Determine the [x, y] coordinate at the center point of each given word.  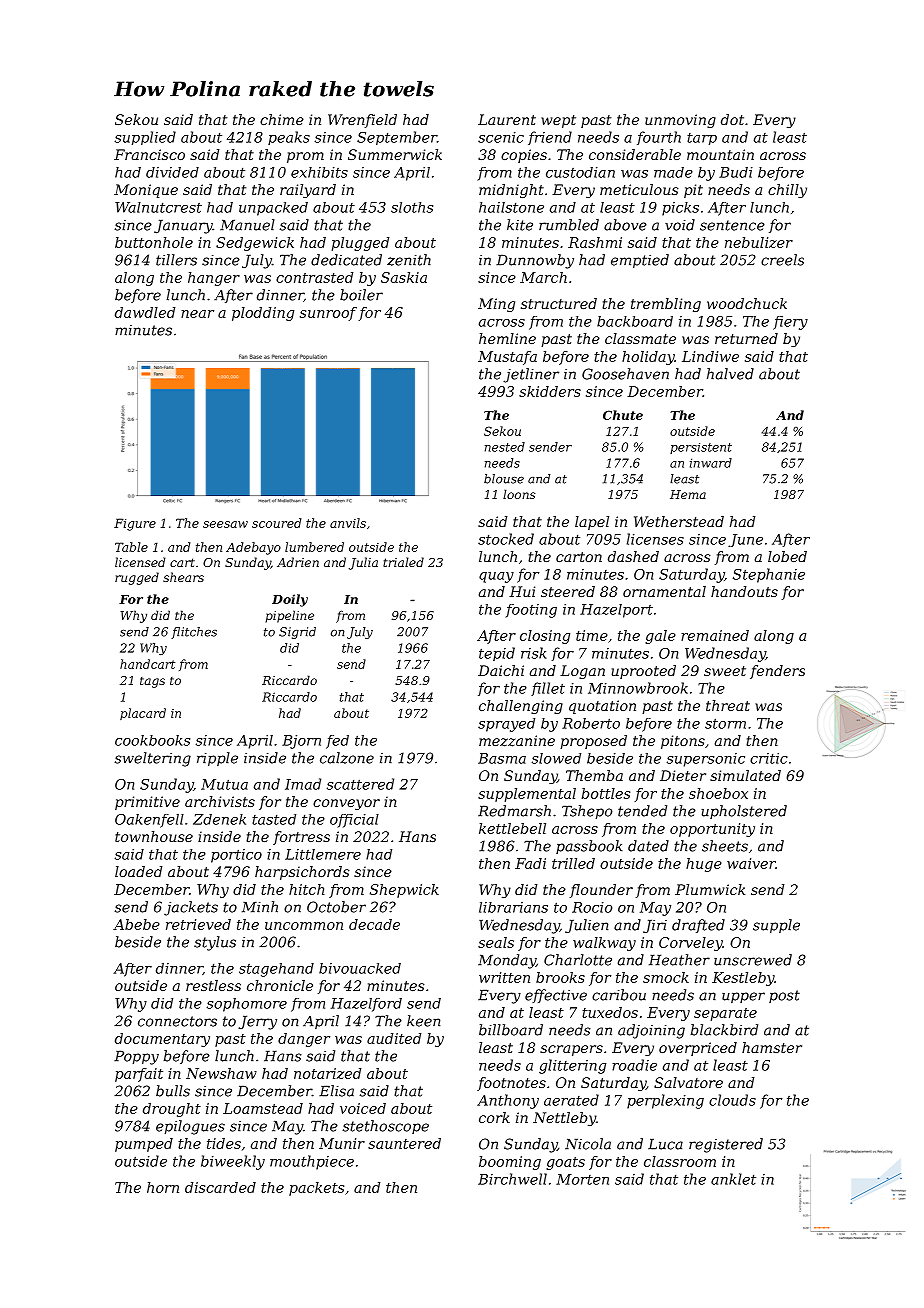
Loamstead [263, 1108]
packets [316, 1189]
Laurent [507, 119]
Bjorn [301, 742]
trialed [403, 562]
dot [732, 119]
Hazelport [616, 611]
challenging [521, 707]
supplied [145, 138]
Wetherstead [679, 521]
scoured [276, 523]
